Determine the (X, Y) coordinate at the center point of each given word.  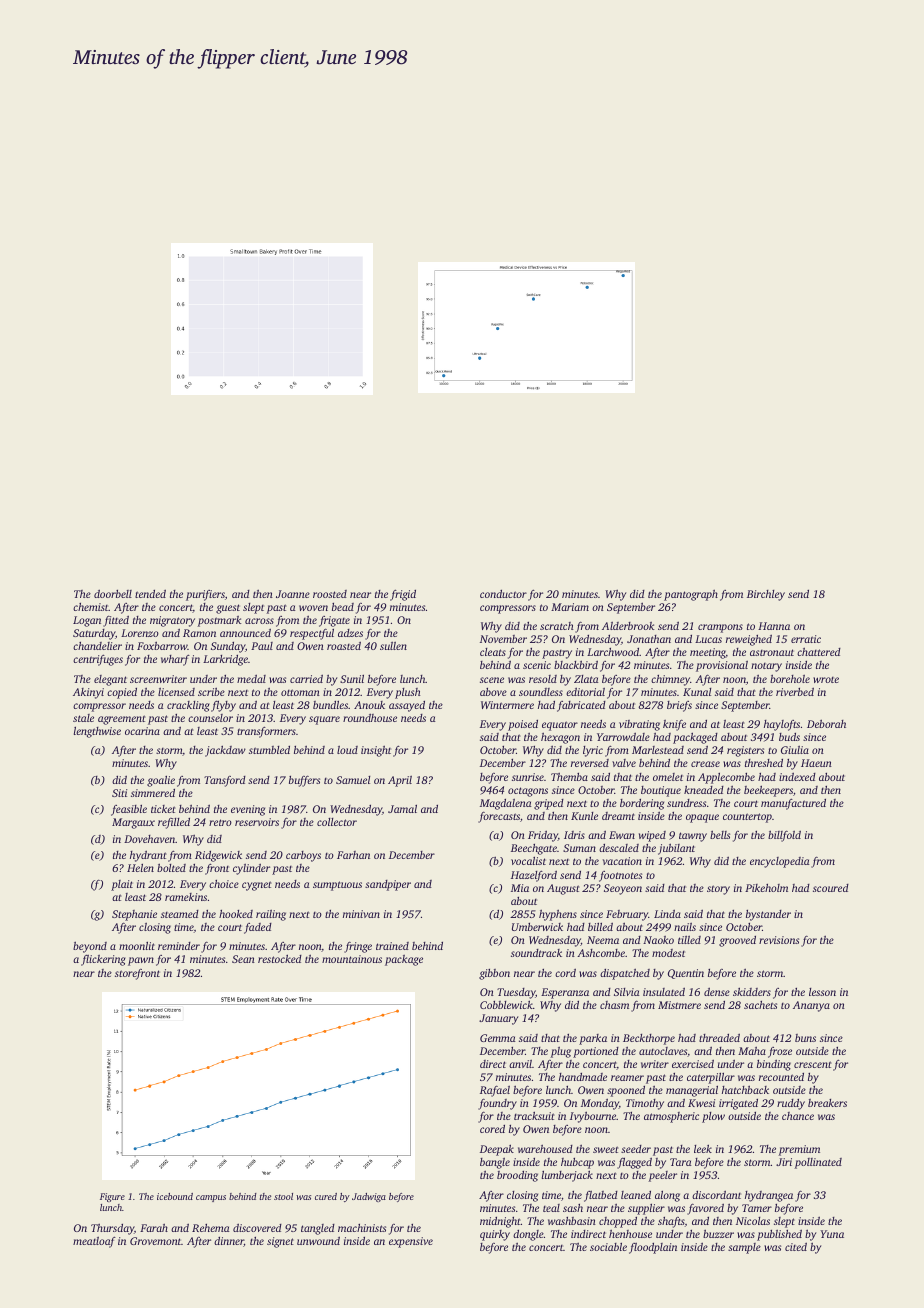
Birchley (766, 595)
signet (280, 1242)
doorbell (113, 593)
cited (796, 1246)
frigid (403, 595)
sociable (608, 1246)
